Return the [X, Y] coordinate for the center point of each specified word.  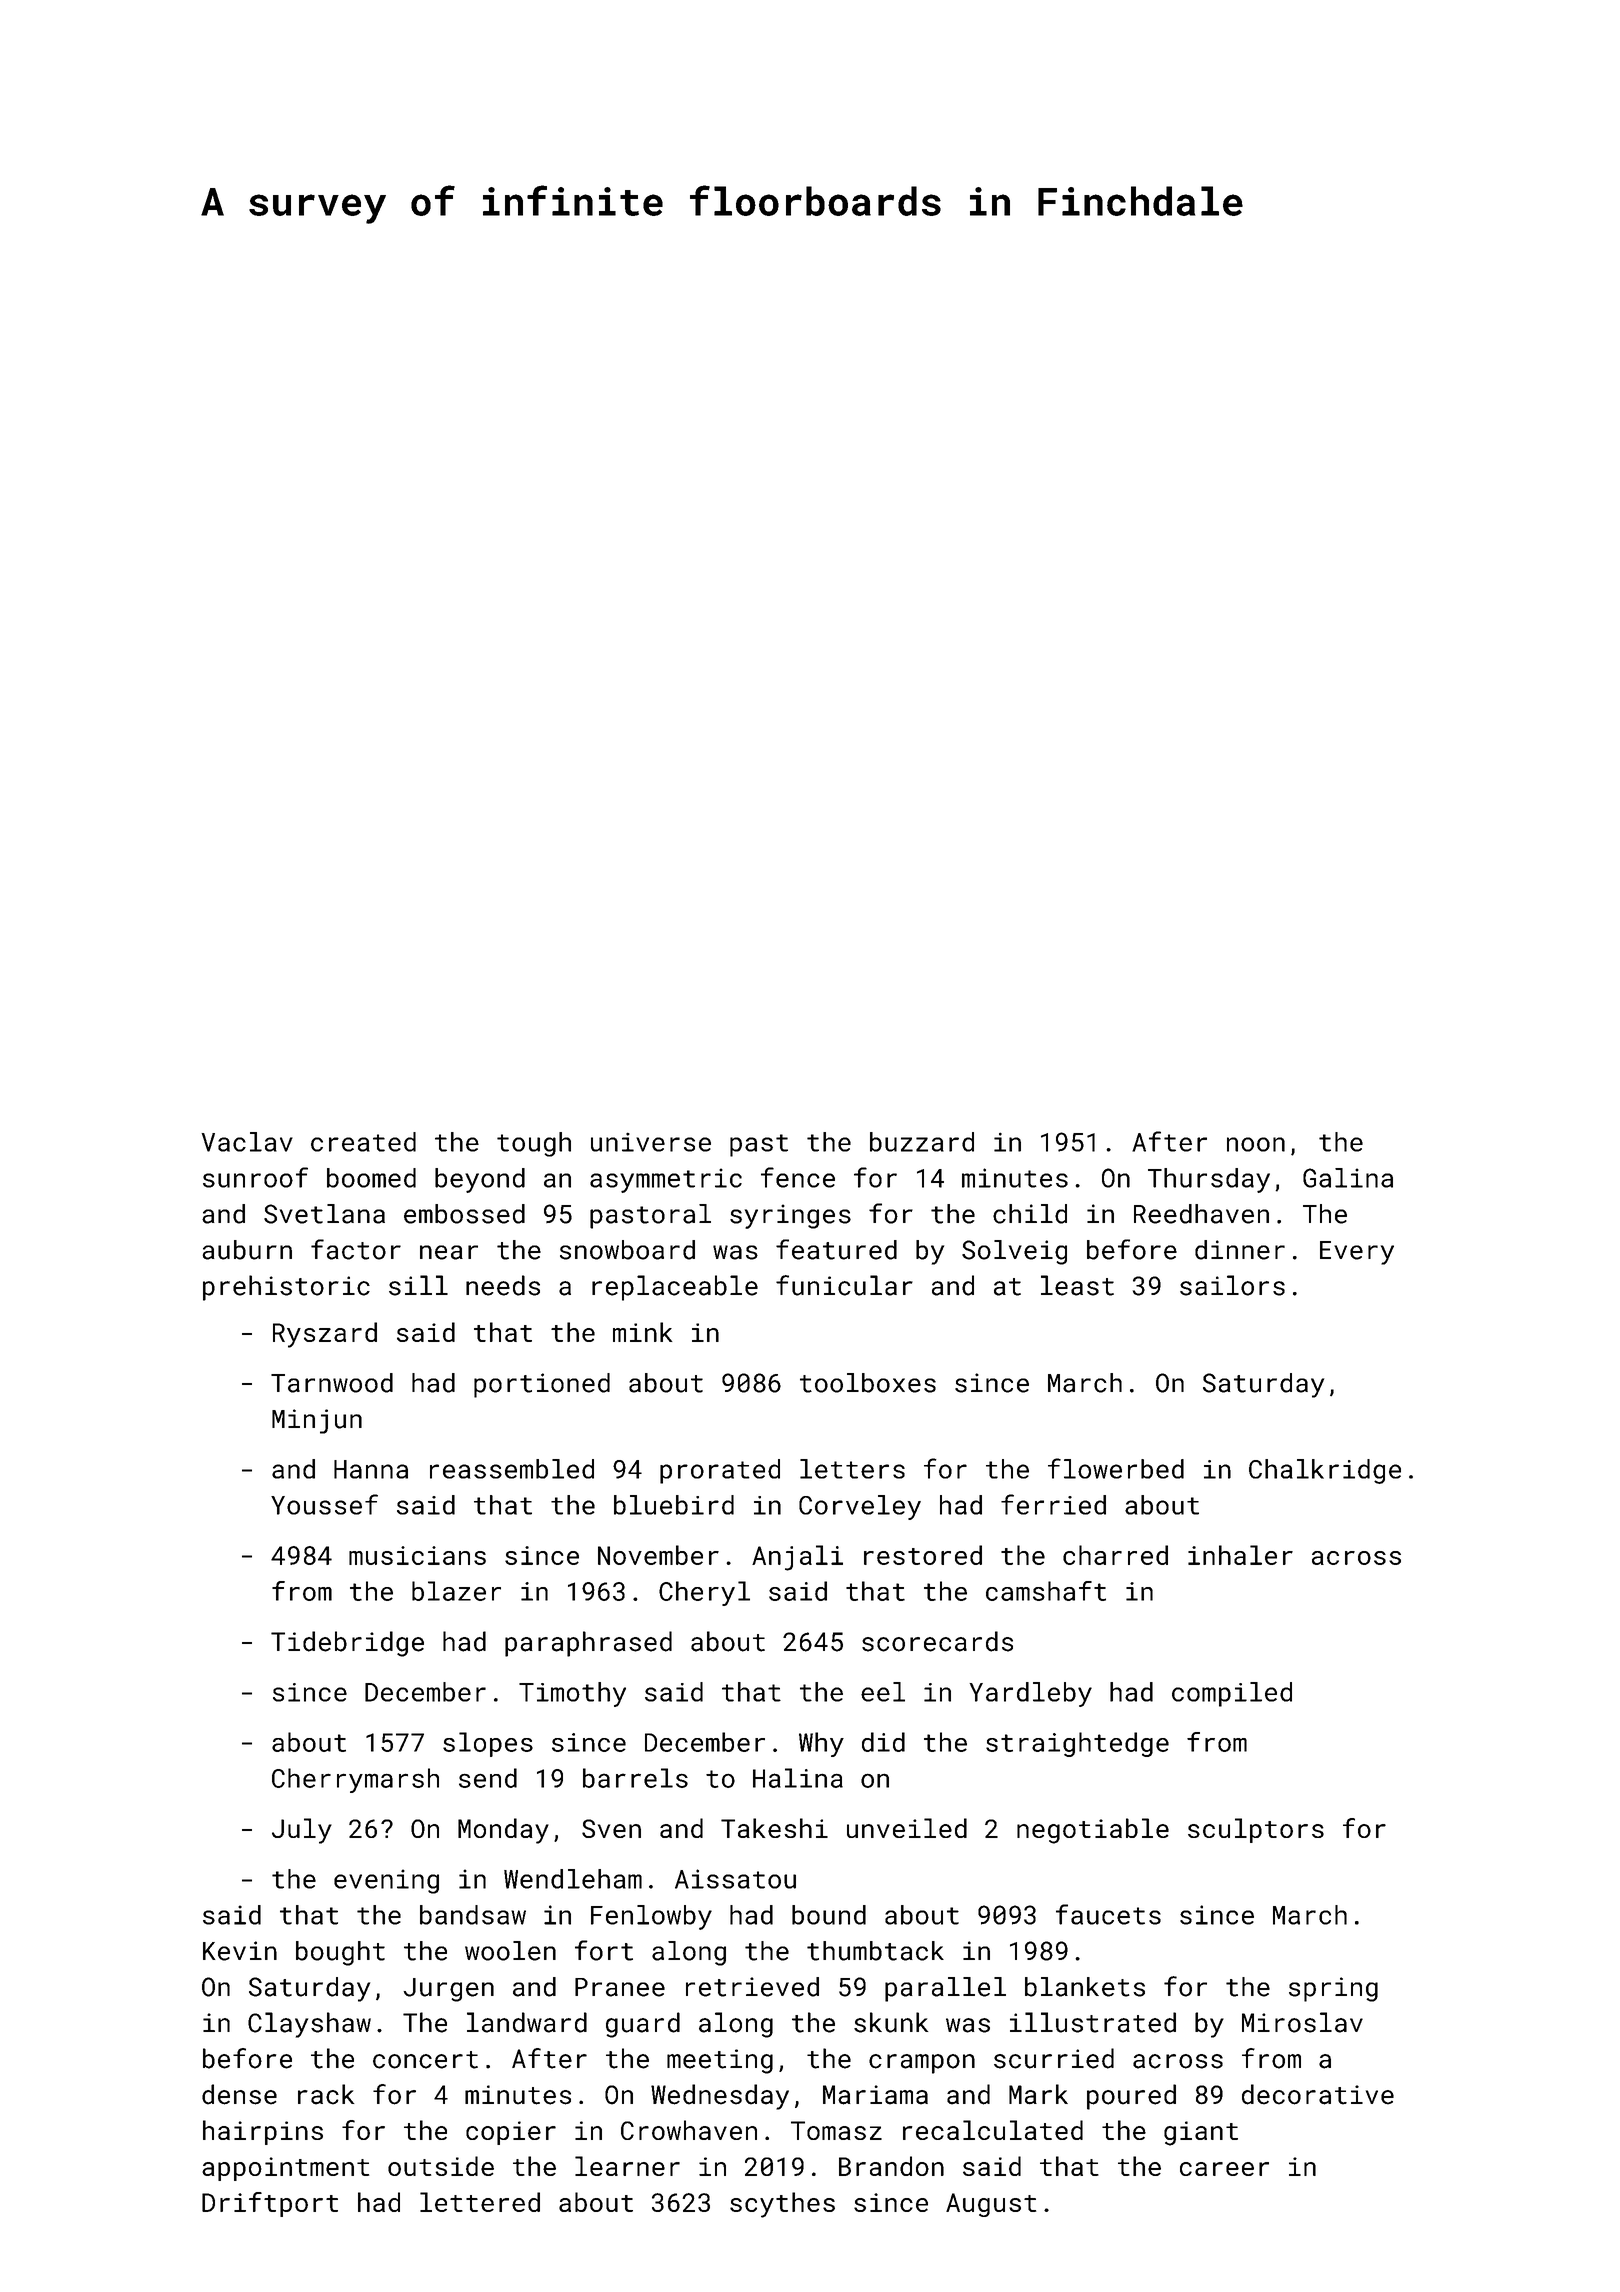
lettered [480, 2202]
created [363, 1142]
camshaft [1046, 1591]
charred [1115, 1555]
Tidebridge [347, 1644]
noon [1256, 1144]
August [991, 2205]
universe [651, 1142]
